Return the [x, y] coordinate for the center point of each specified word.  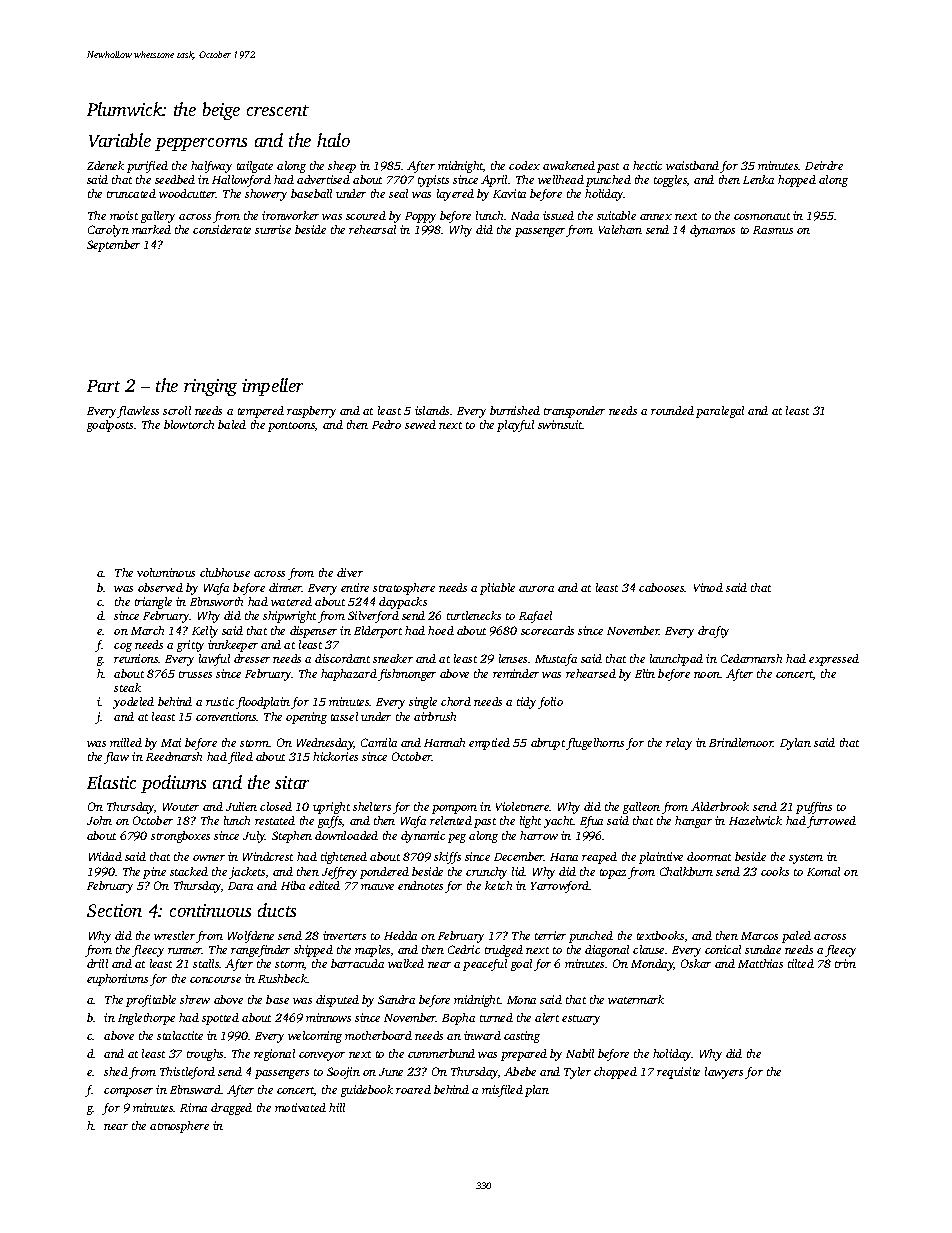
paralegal [720, 412]
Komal [823, 871]
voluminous [166, 572]
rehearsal [372, 229]
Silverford [373, 617]
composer [128, 1092]
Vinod [708, 587]
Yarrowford [560, 887]
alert [547, 1017]
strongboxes [180, 837]
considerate [222, 229]
